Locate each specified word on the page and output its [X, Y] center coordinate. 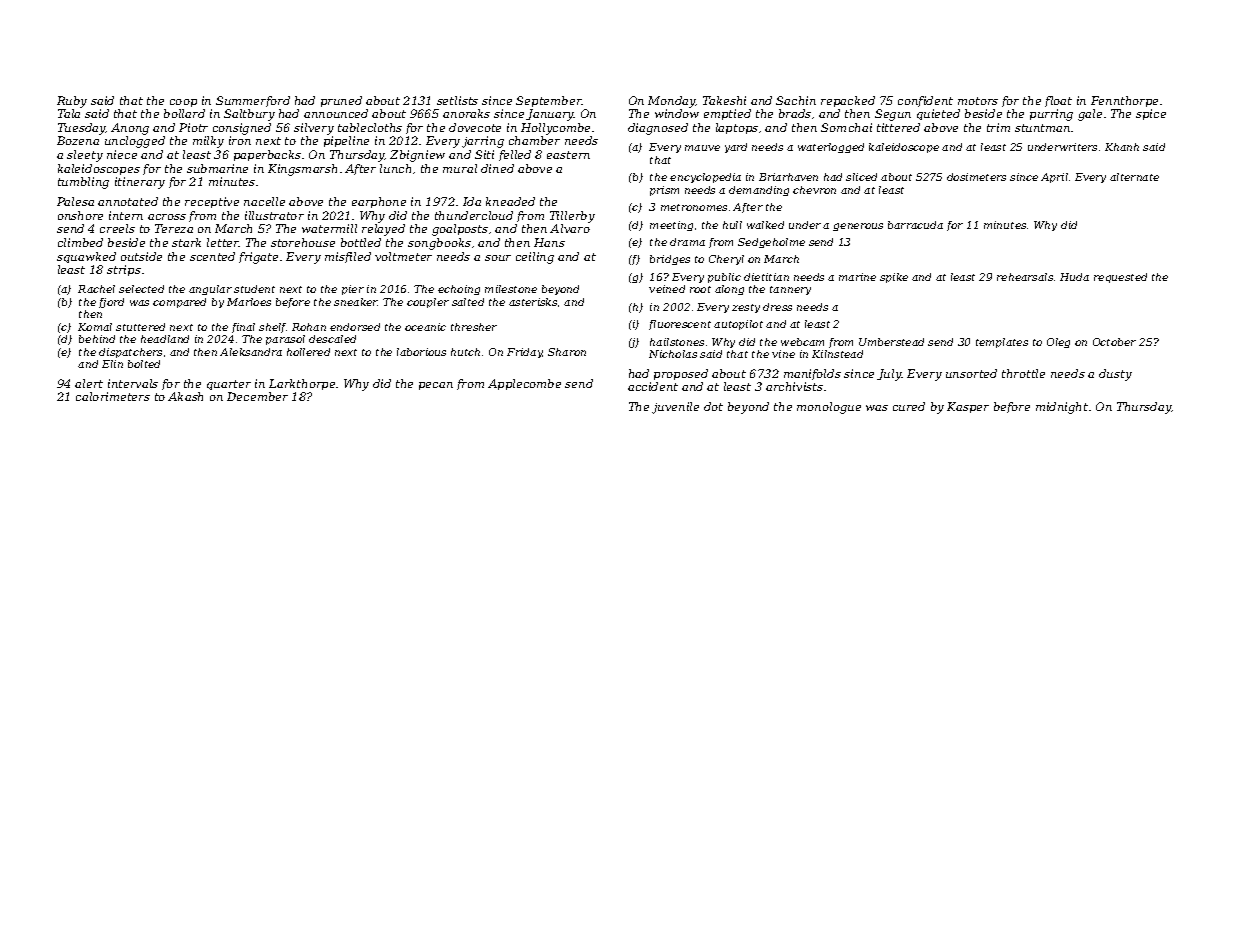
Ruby [72, 102]
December [257, 396]
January [550, 115]
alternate [1134, 177]
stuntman [1042, 128]
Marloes [249, 302]
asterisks [533, 302]
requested [1120, 278]
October [1114, 342]
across [167, 217]
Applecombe [524, 384]
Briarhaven [788, 177]
